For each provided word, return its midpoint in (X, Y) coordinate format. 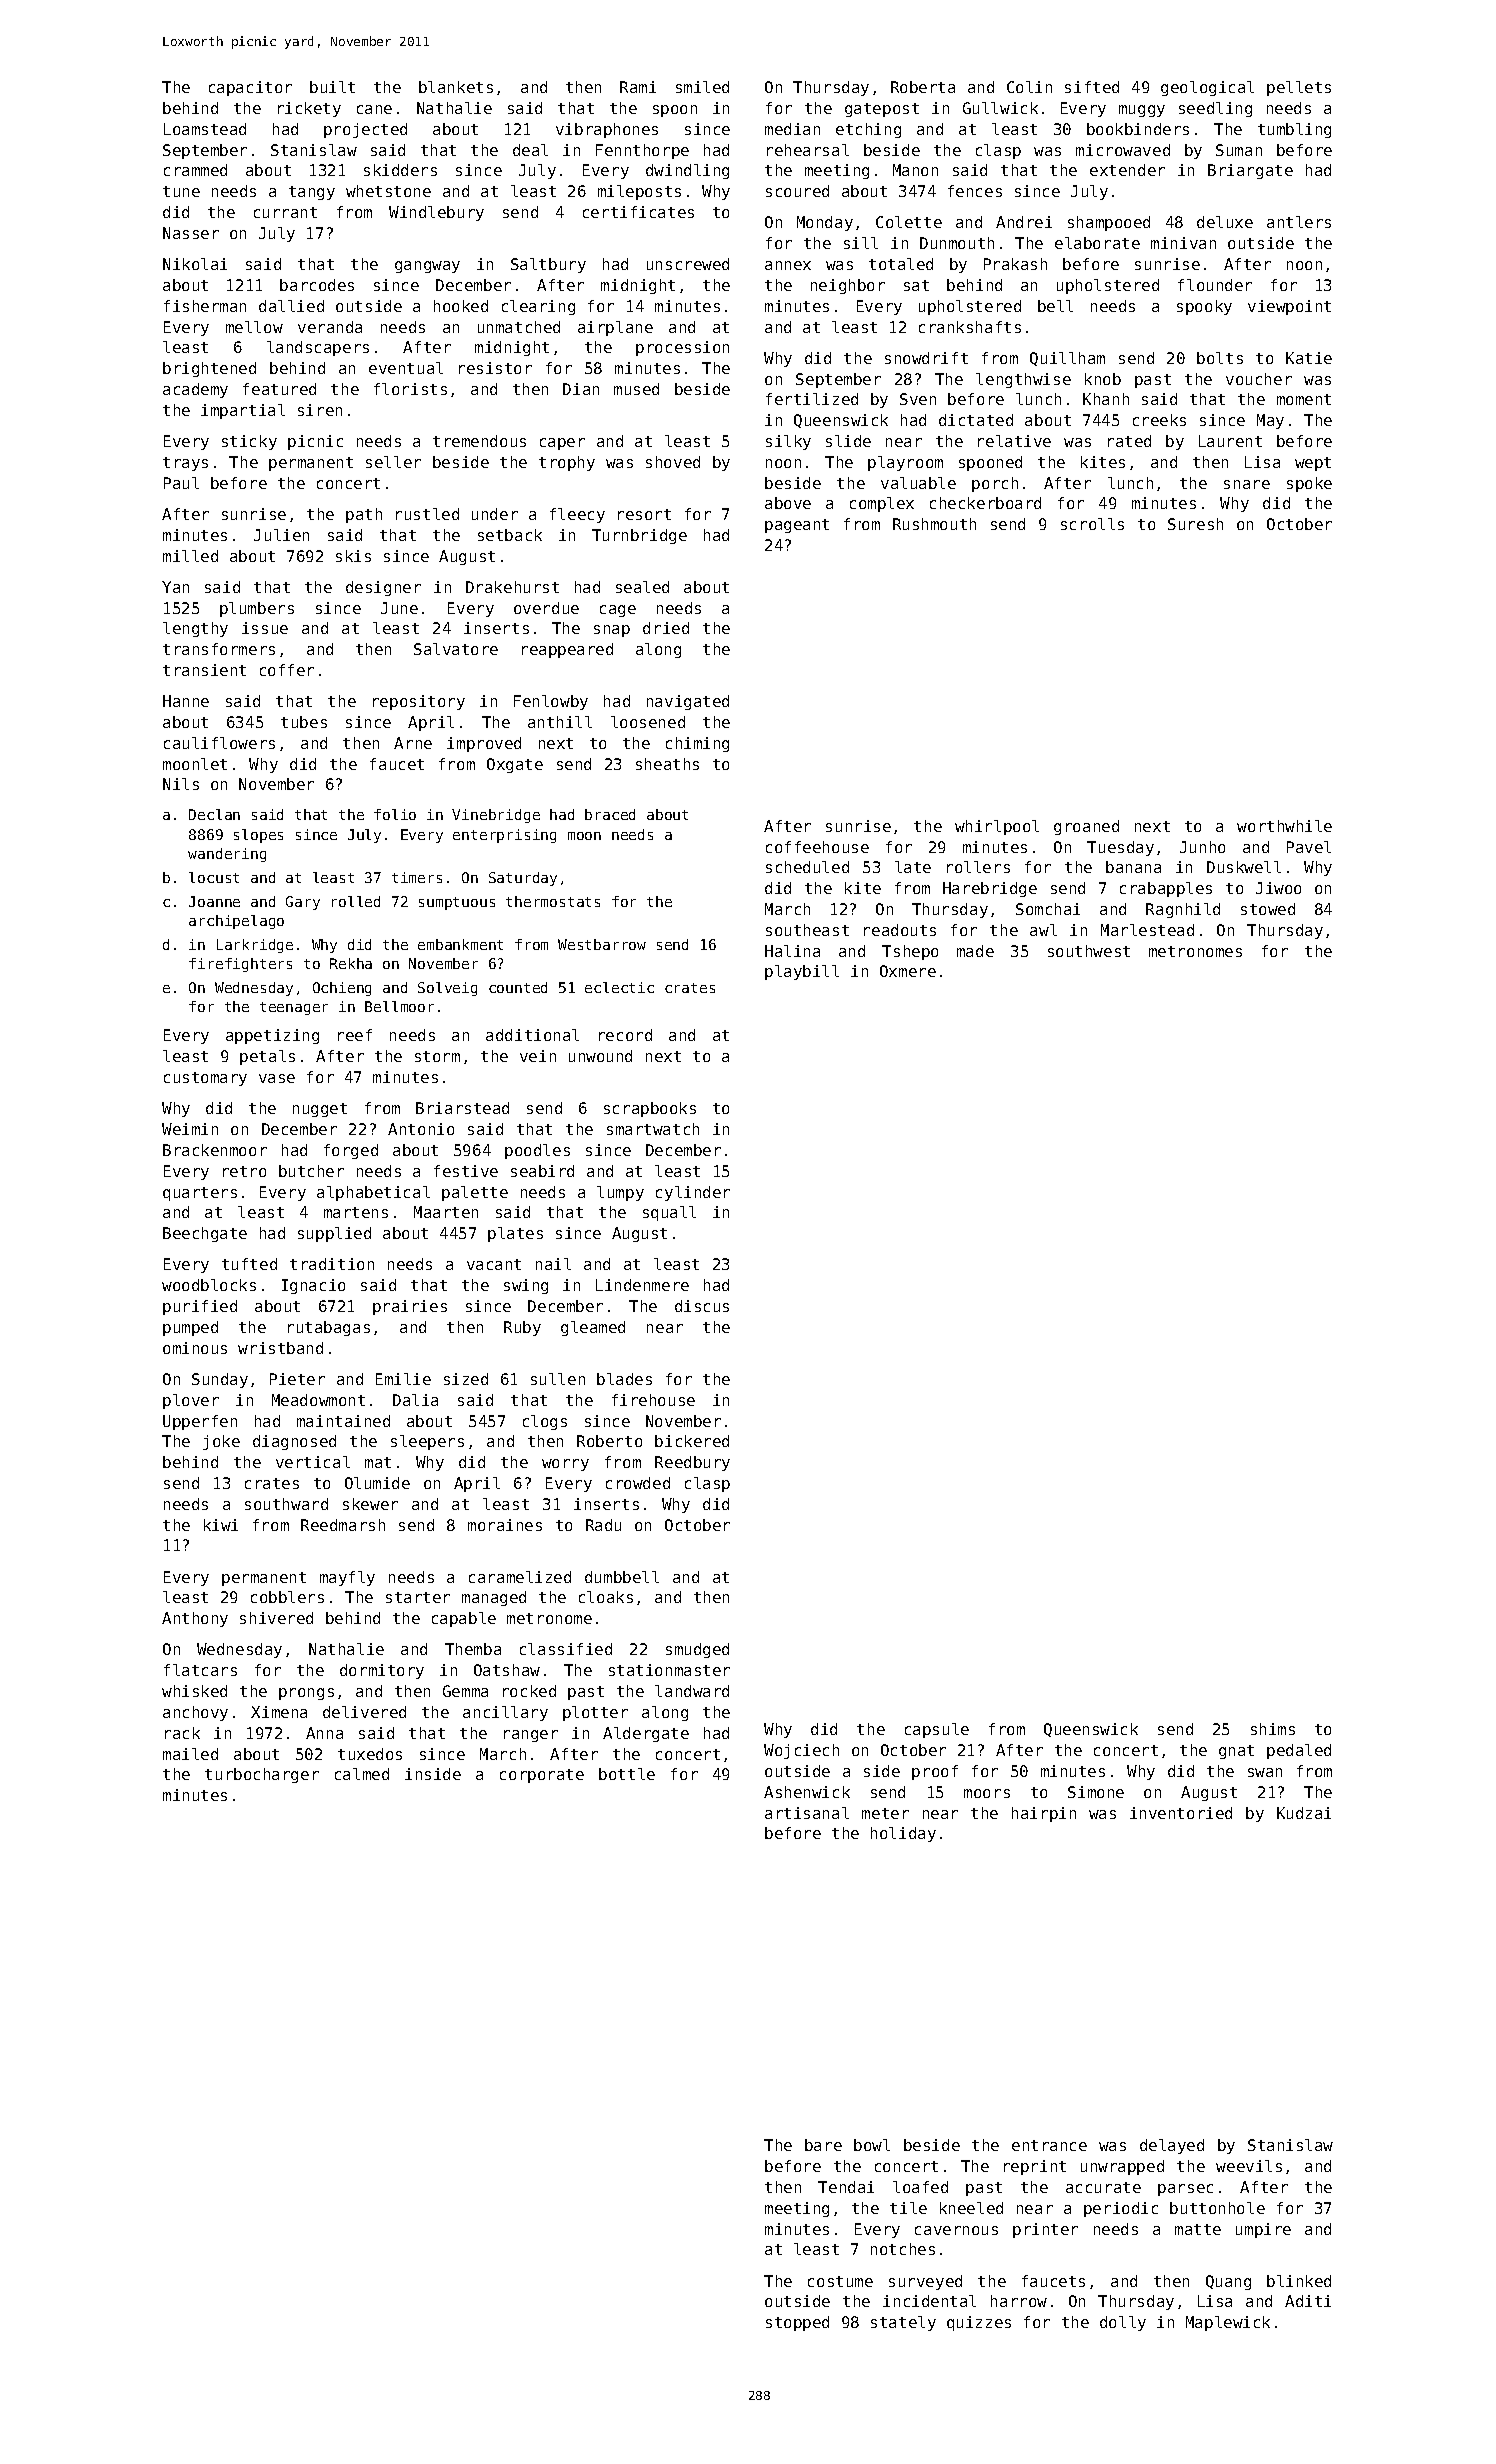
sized (466, 1379)
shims (1273, 1729)
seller (393, 462)
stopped (797, 2323)
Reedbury (692, 1463)
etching (868, 130)
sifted (1092, 87)
